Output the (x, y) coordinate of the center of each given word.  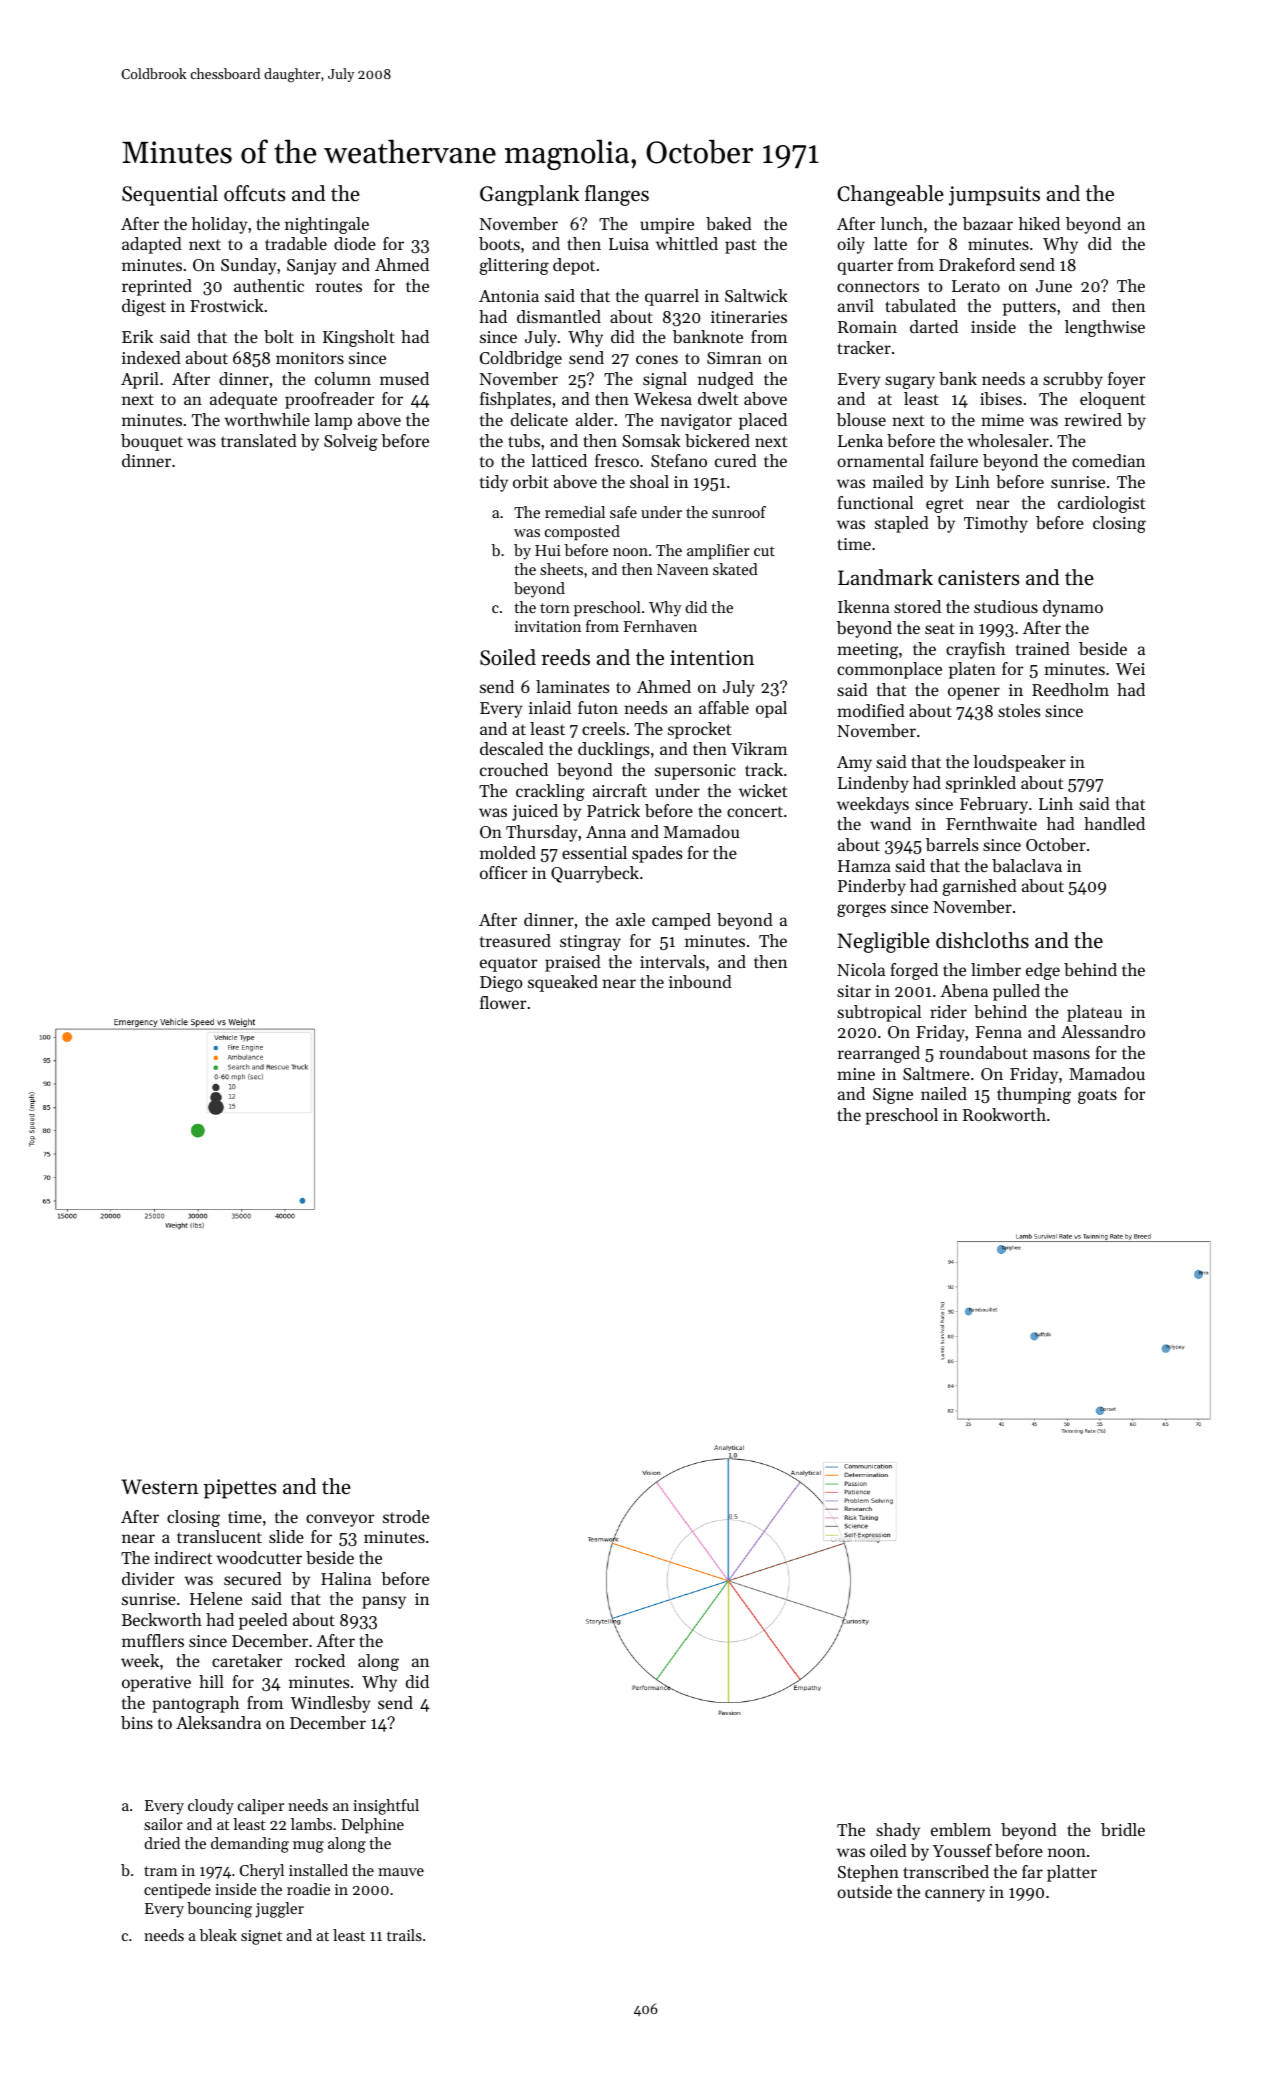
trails (404, 1935)
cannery (955, 1895)
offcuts (254, 193)
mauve (401, 1872)
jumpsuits (994, 196)
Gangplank (529, 195)
